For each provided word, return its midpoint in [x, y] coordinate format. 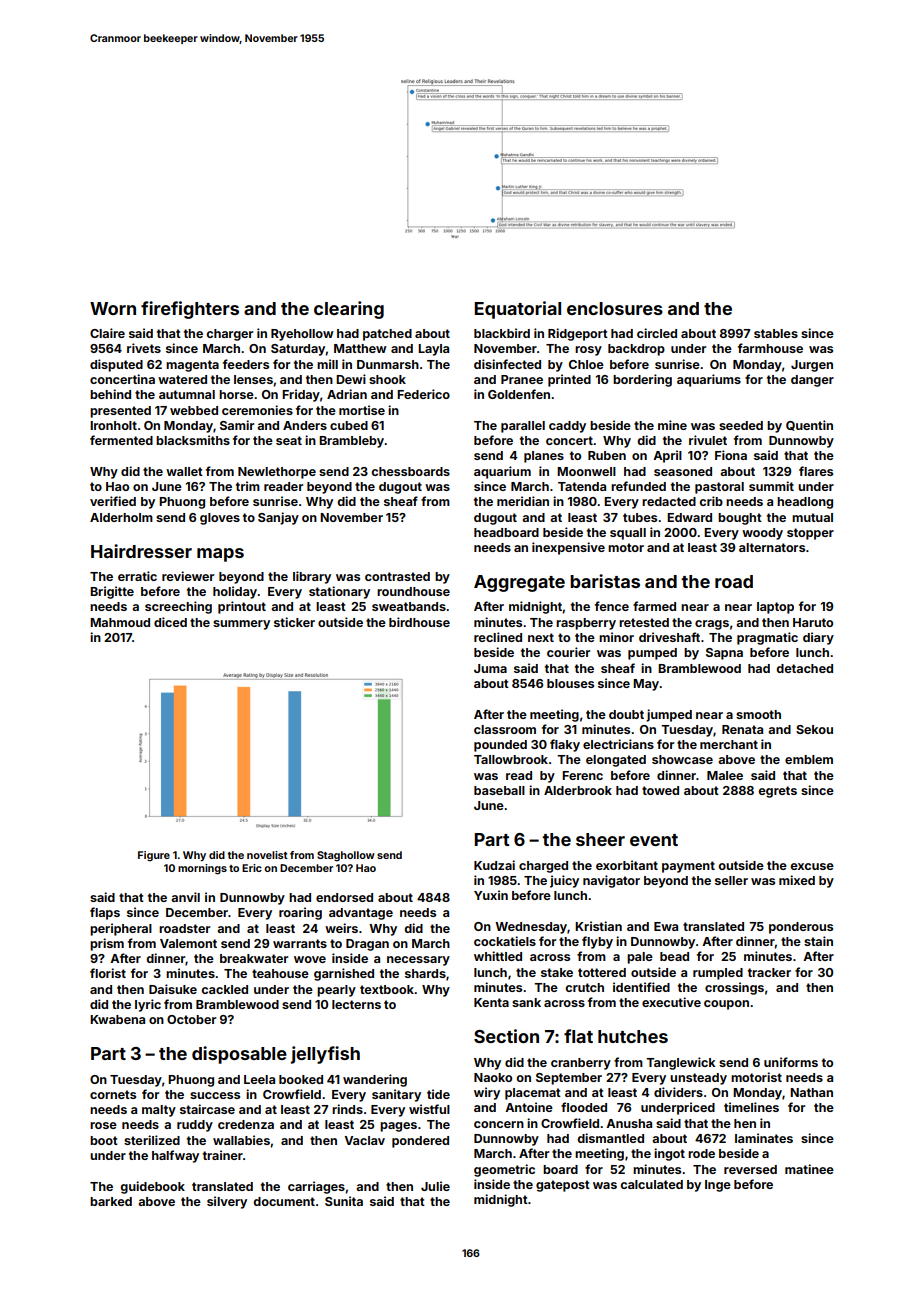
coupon [726, 1005]
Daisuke [173, 989]
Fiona [731, 455]
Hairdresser [141, 551]
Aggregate [519, 583]
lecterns [356, 1004]
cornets [113, 1094]
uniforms [791, 1062]
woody [762, 534]
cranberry [581, 1064]
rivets [144, 348]
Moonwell [586, 471]
